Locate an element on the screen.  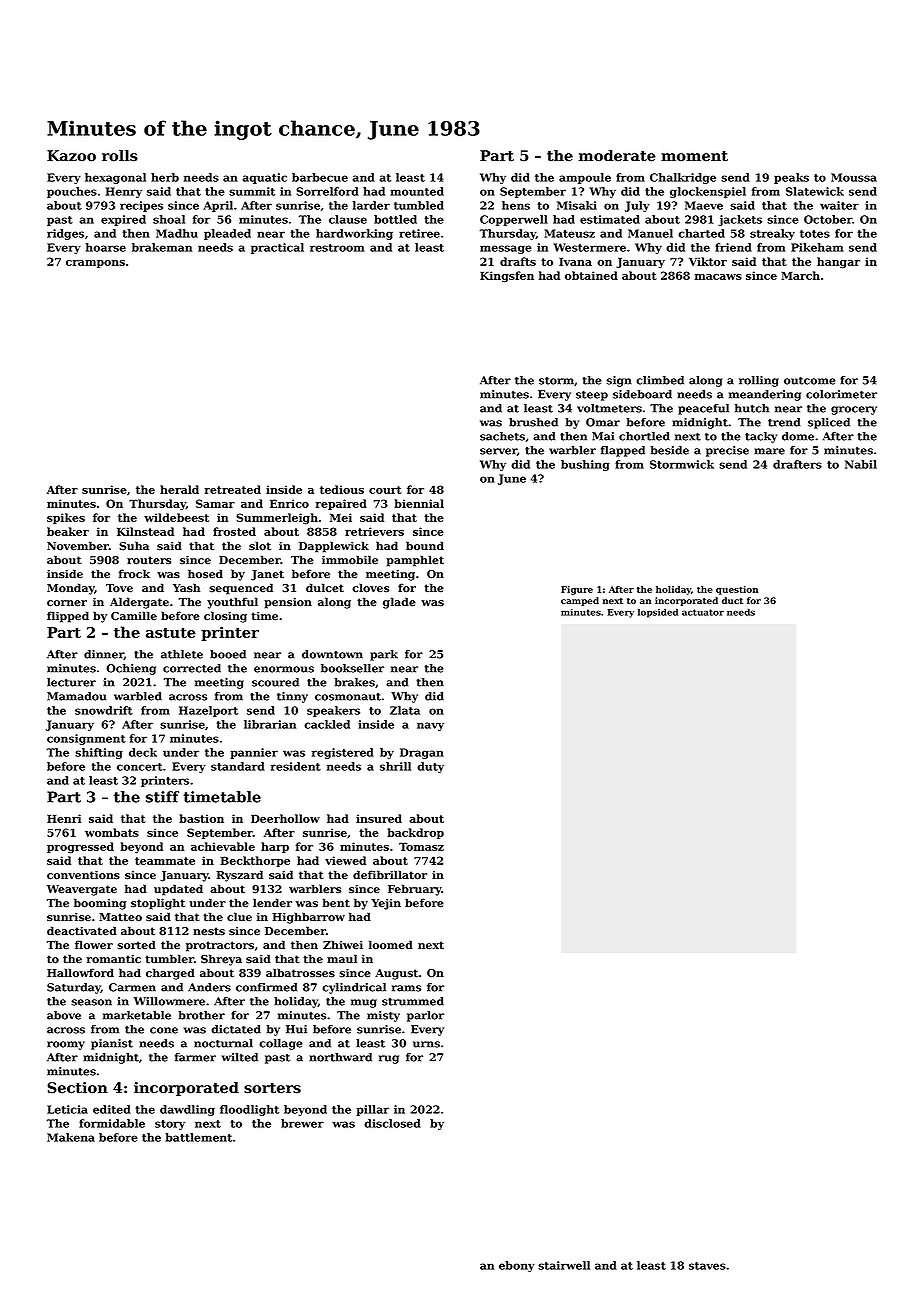
November is located at coordinates (78, 545).
